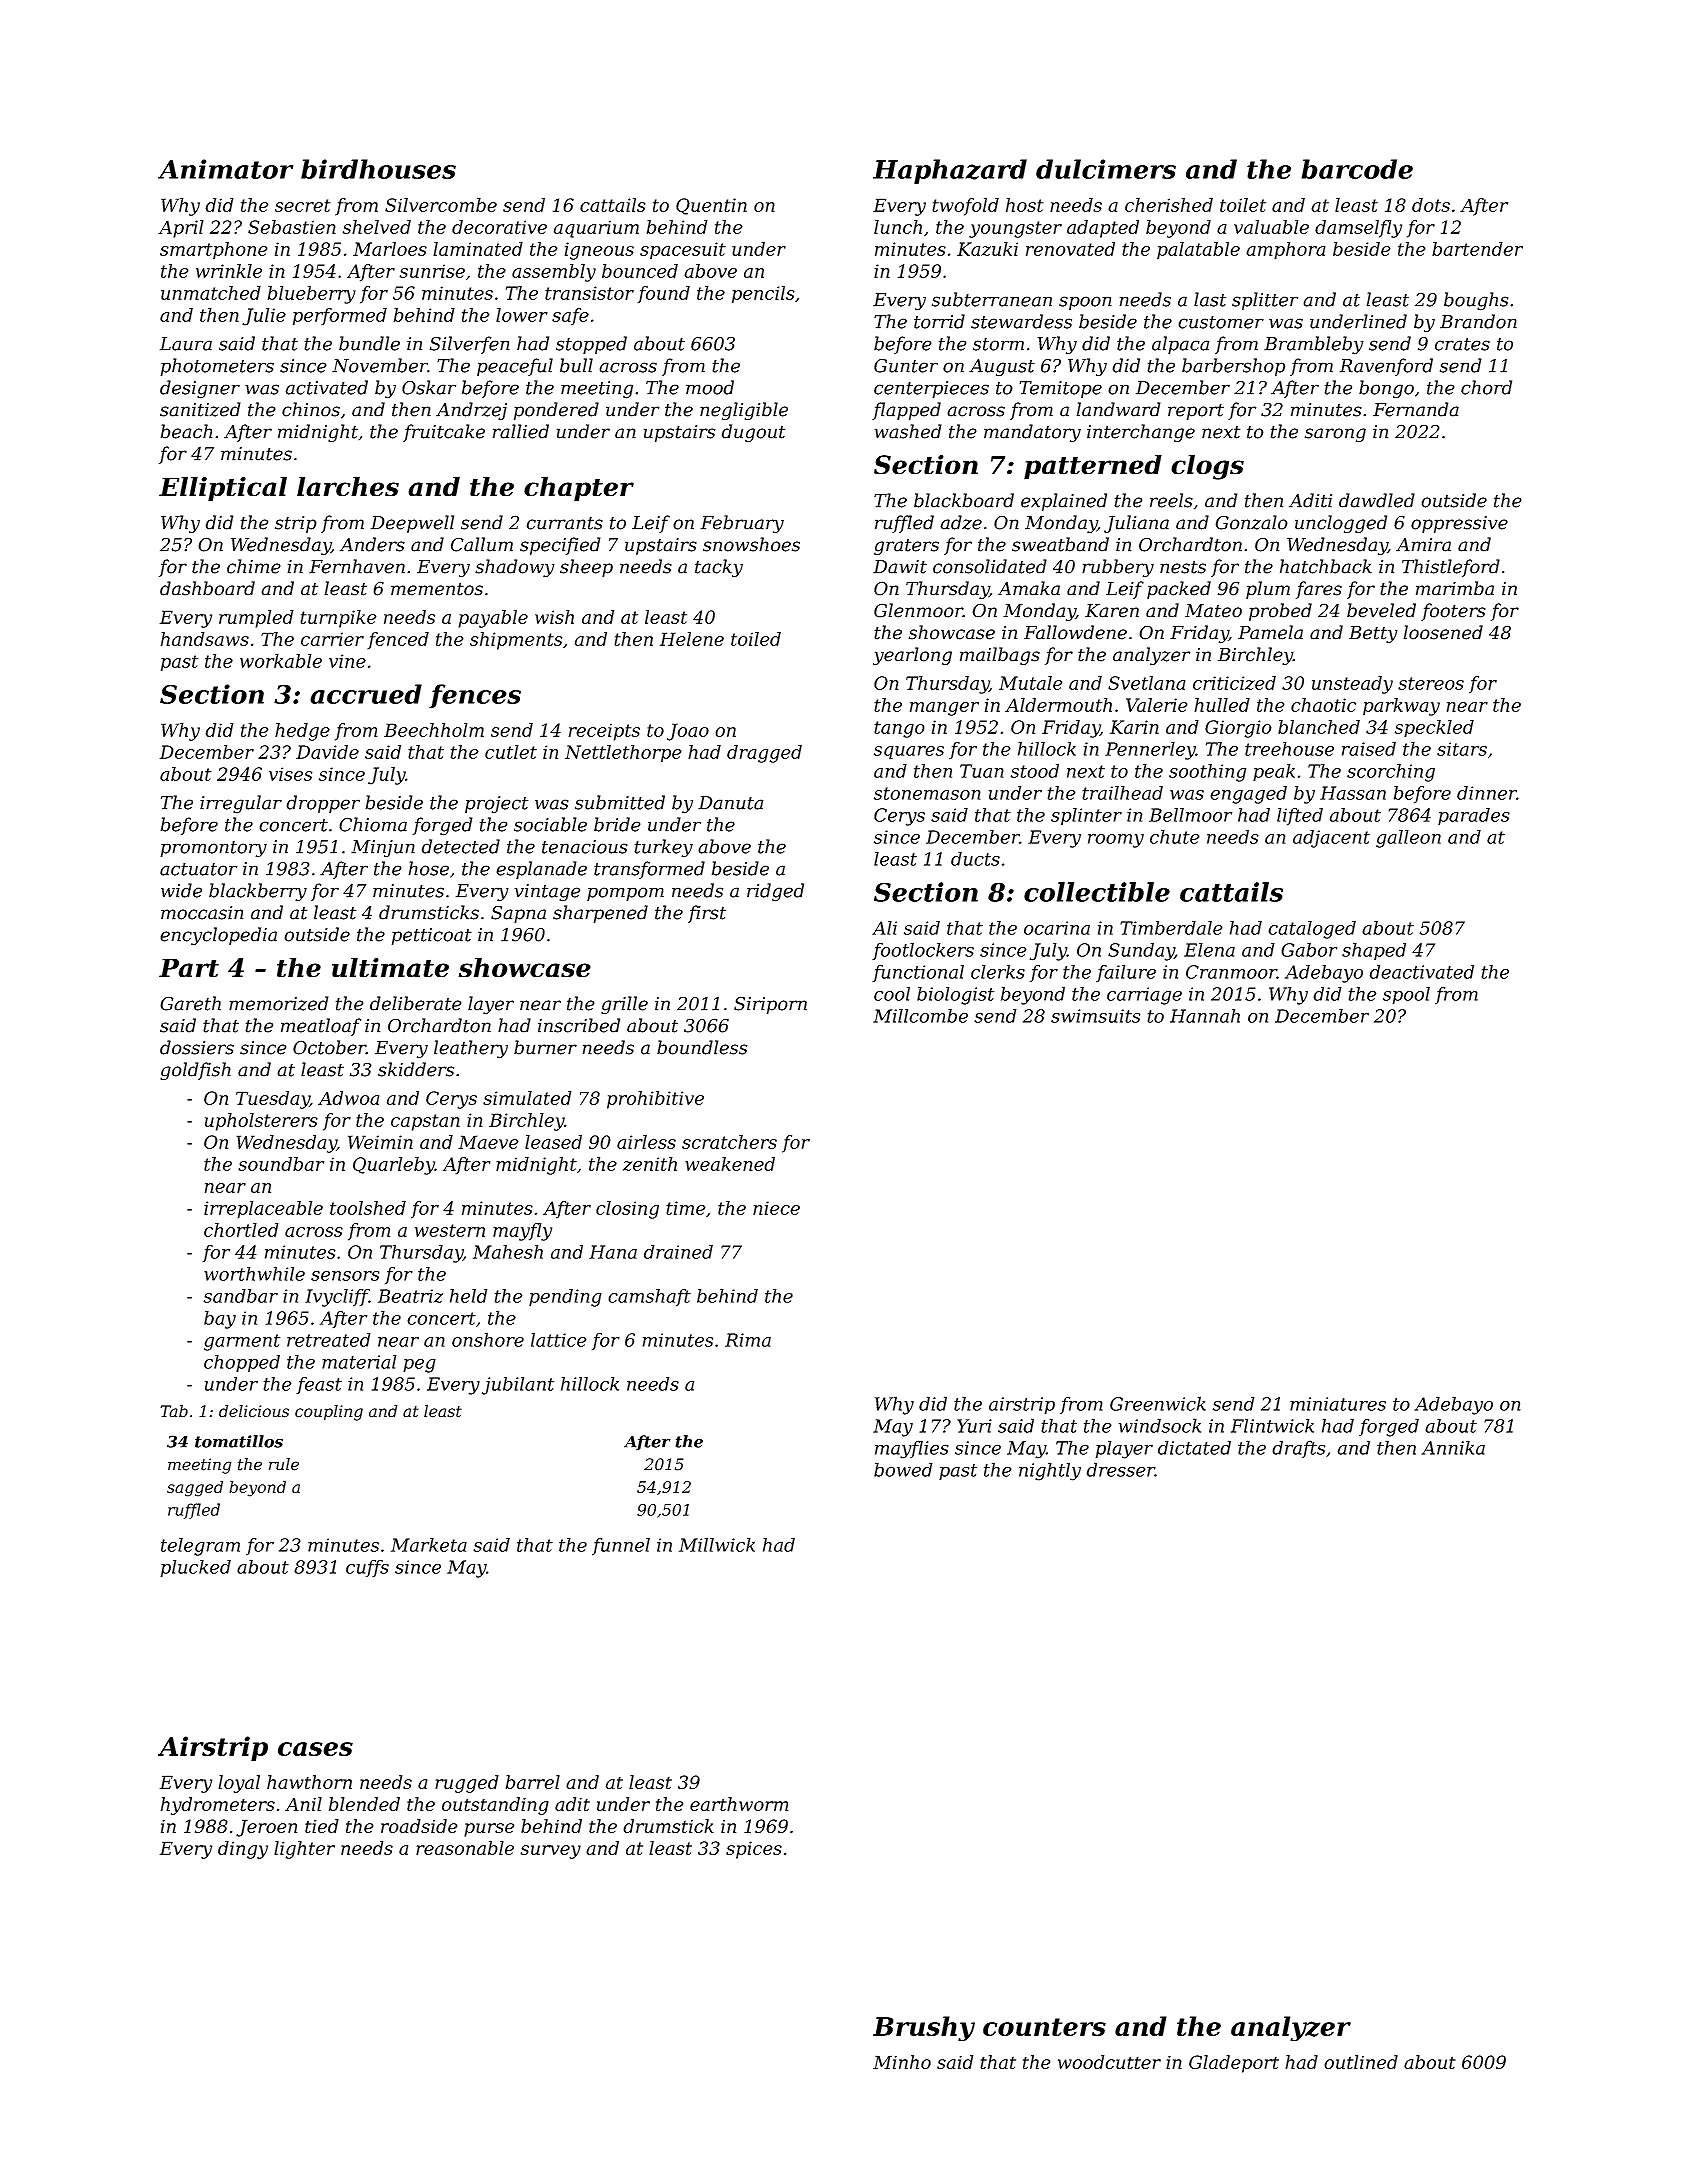 The height and width of the screenshot is (2178, 1683). I want to click on dropper, so click(323, 804).
